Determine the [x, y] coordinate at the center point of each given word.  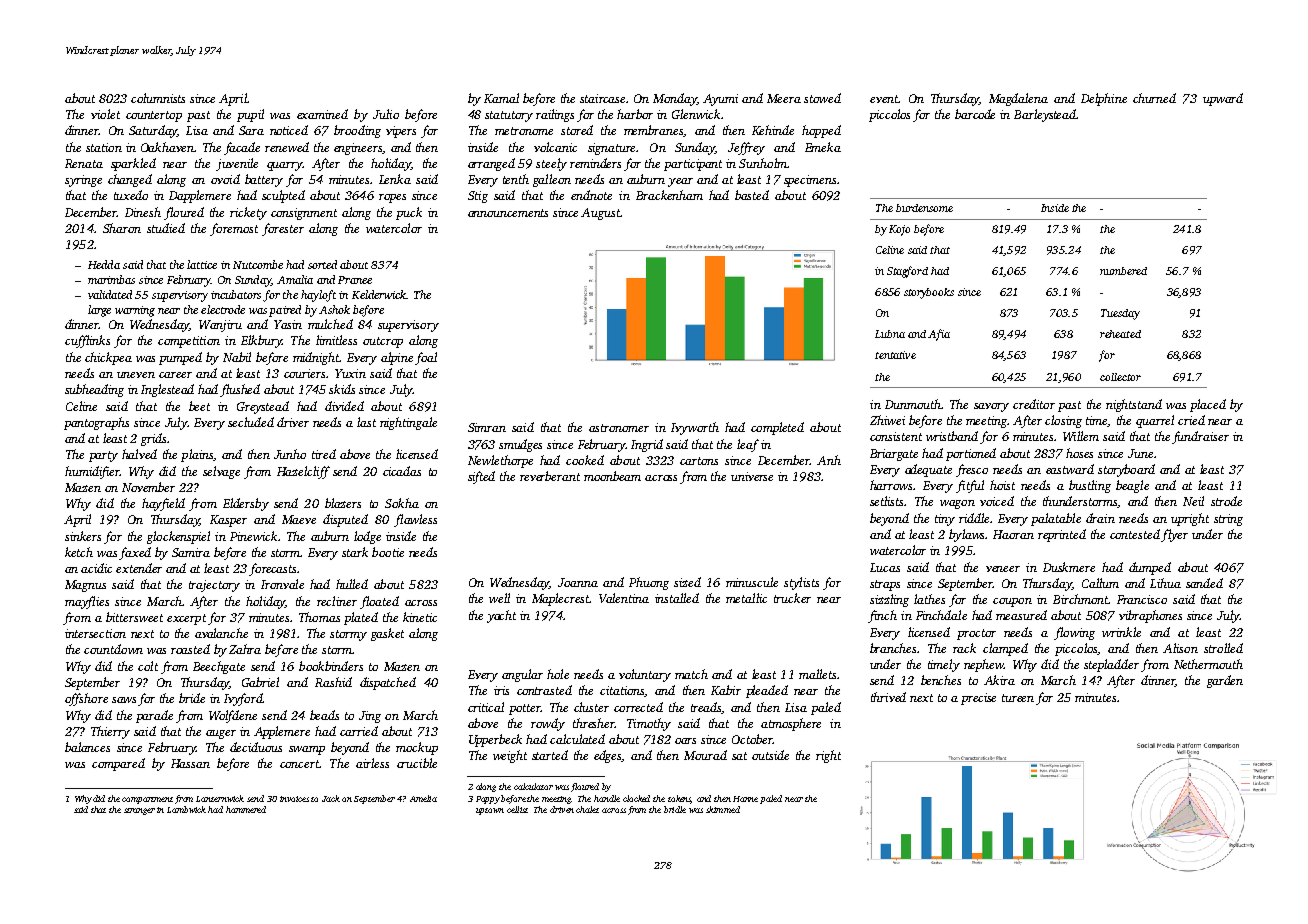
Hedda [104, 264]
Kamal [501, 98]
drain [1100, 518]
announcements [508, 213]
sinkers [83, 536]
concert [299, 764]
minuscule [752, 582]
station [104, 147]
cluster [591, 707]
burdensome [924, 208]
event [884, 99]
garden [1225, 681]
